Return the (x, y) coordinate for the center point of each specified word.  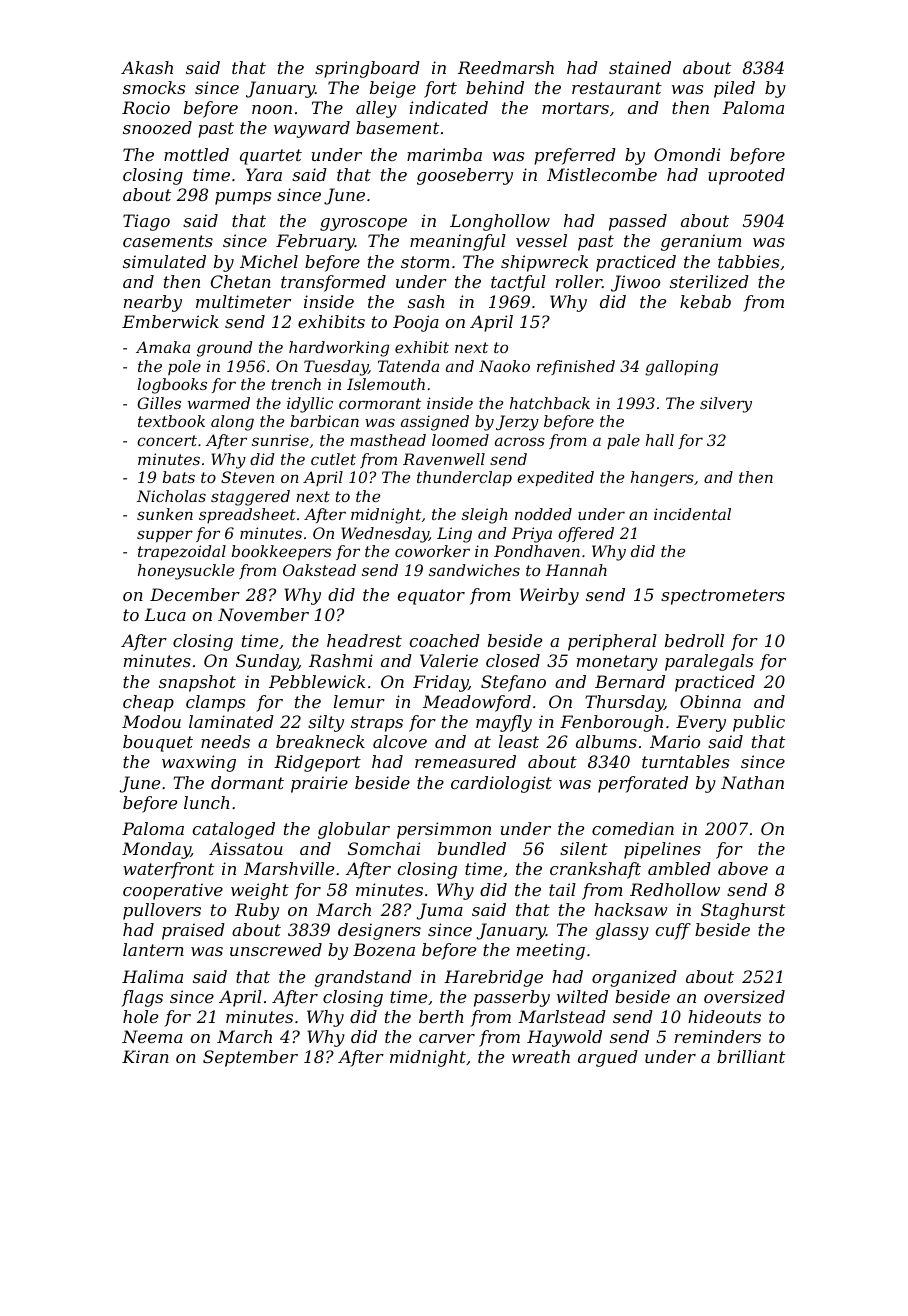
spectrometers (723, 597)
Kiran (145, 1056)
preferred (575, 156)
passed (638, 222)
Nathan (752, 782)
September (250, 1058)
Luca (165, 614)
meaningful (458, 242)
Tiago (146, 222)
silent (584, 848)
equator (431, 597)
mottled (196, 154)
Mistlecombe (602, 174)
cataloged (234, 830)
